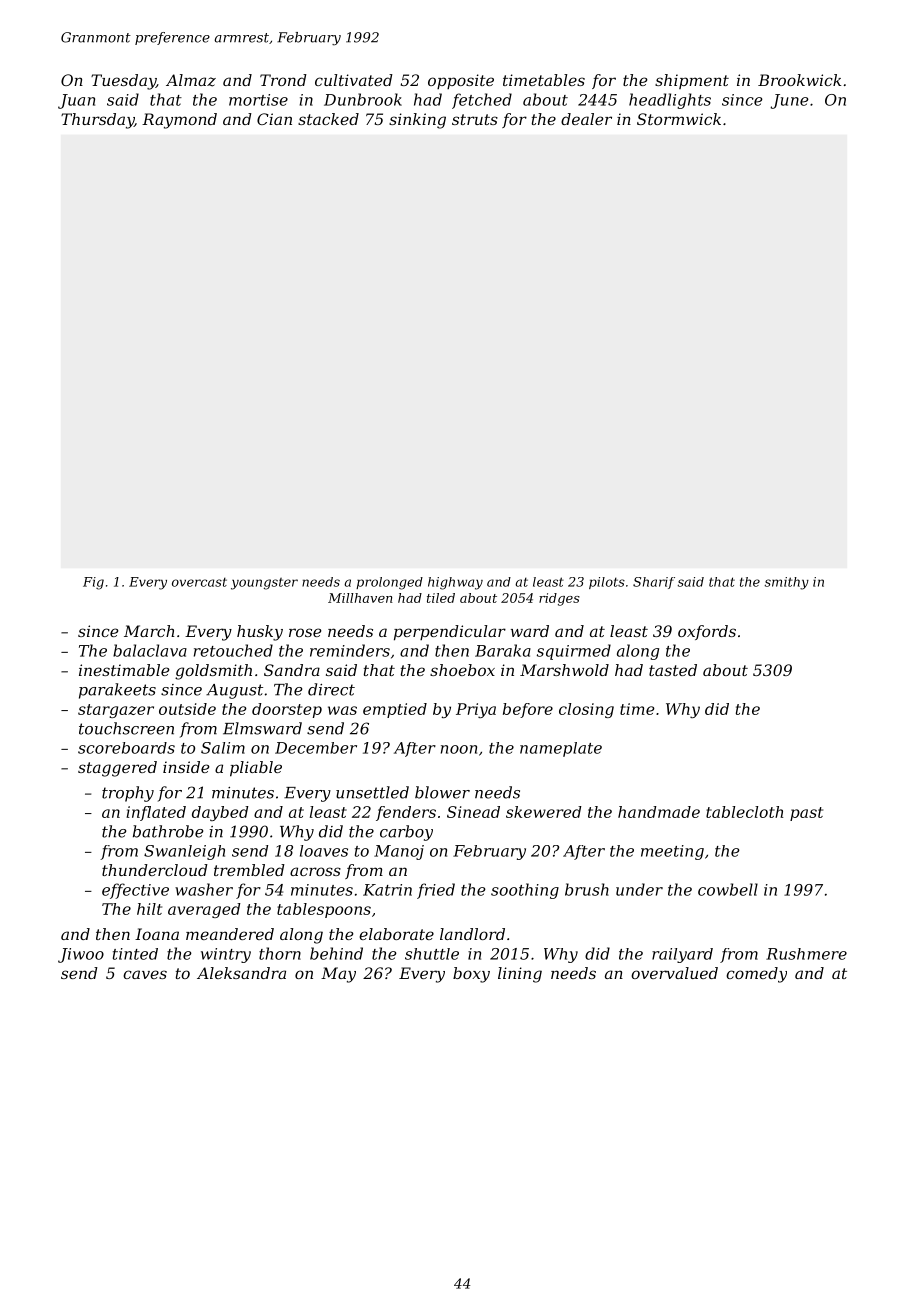 The width and height of the screenshot is (908, 1316). Describe the element at coordinates (145, 974) in the screenshot. I see `caves` at that location.
